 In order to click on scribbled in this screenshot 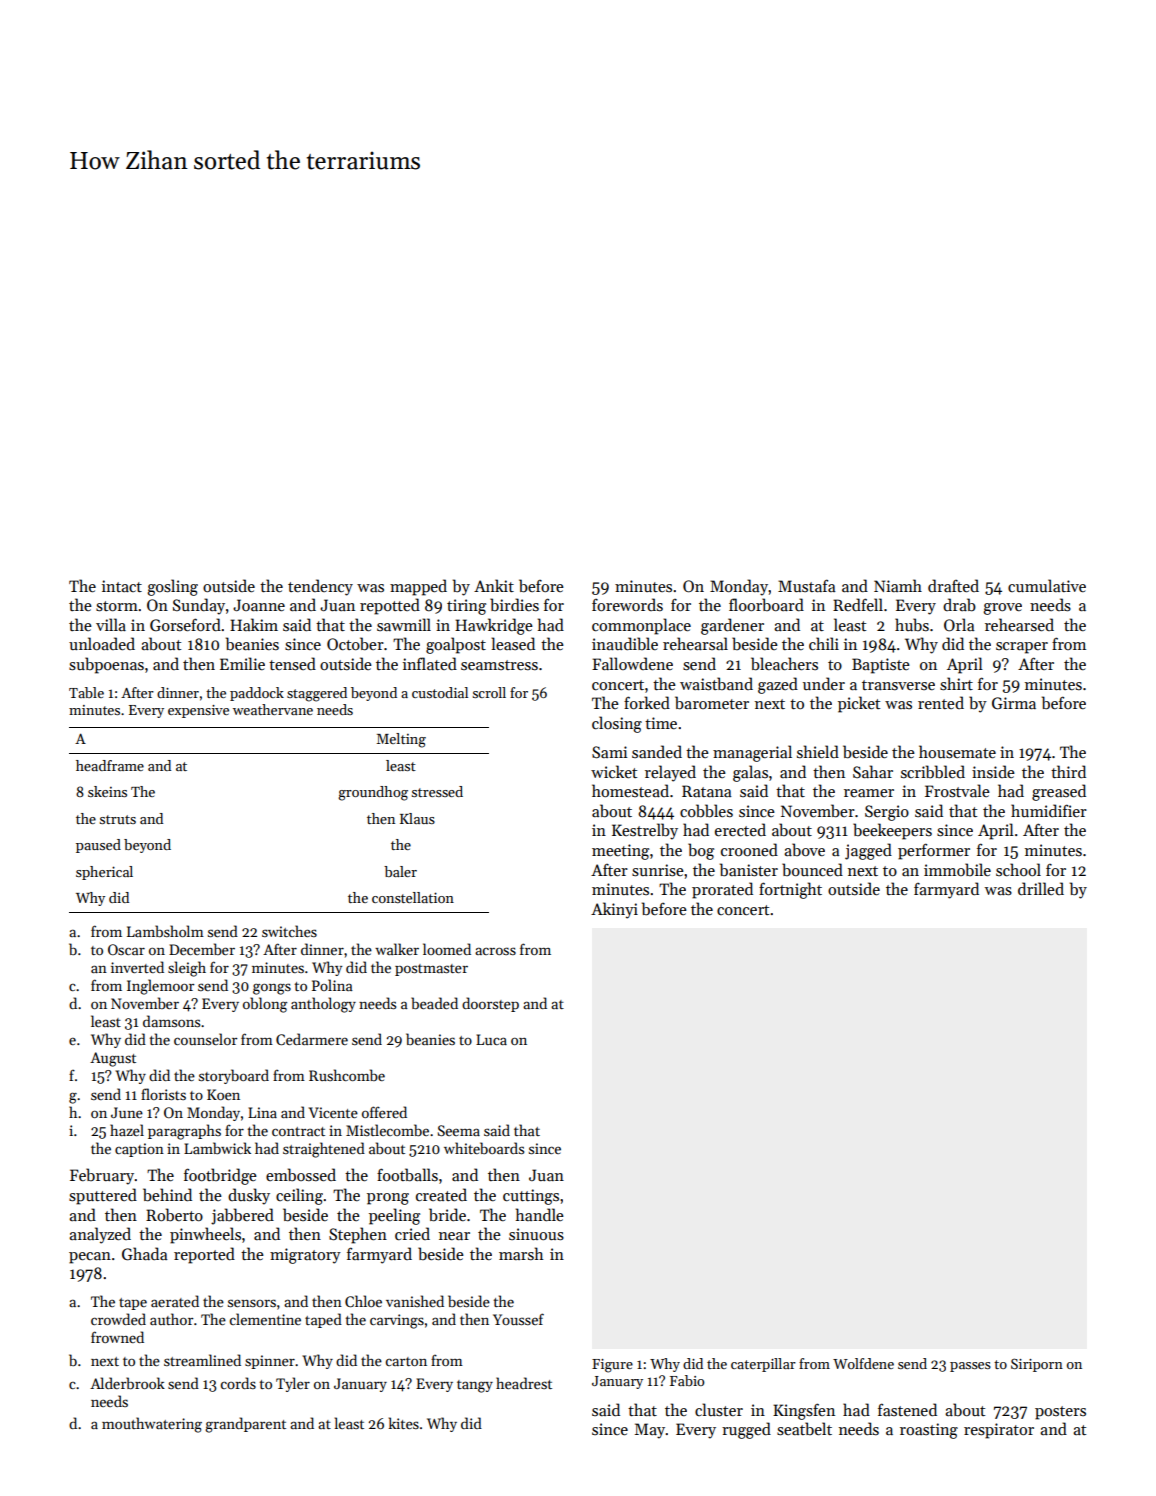, I will do `click(933, 772)`.
